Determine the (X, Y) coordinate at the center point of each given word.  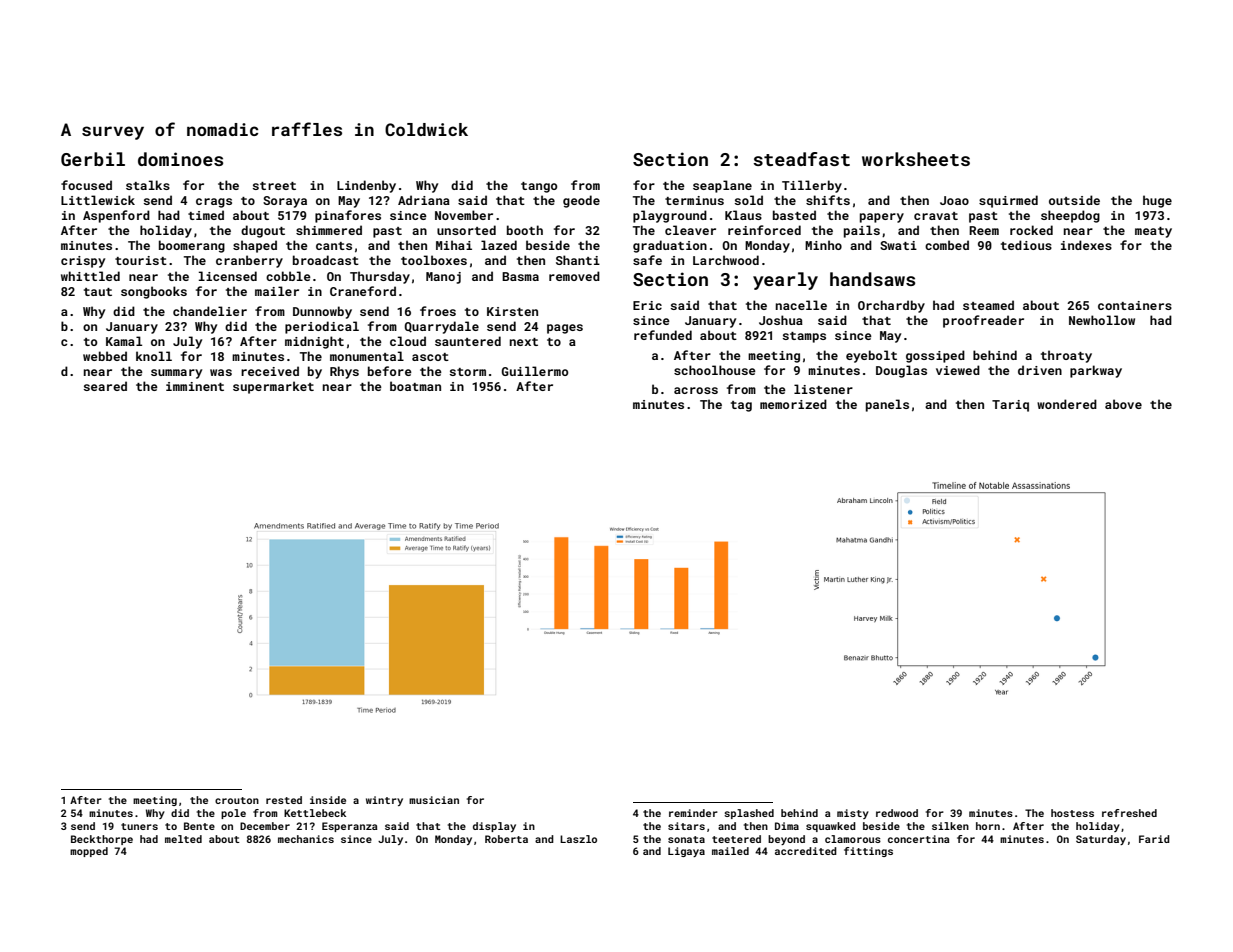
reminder (693, 813)
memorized (793, 404)
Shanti (578, 260)
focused (86, 185)
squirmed (1008, 201)
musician (434, 800)
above (1123, 404)
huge (1157, 201)
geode (581, 201)
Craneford (363, 291)
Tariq (1010, 406)
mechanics (306, 839)
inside (328, 800)
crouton (237, 800)
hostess (1072, 813)
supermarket (273, 387)
